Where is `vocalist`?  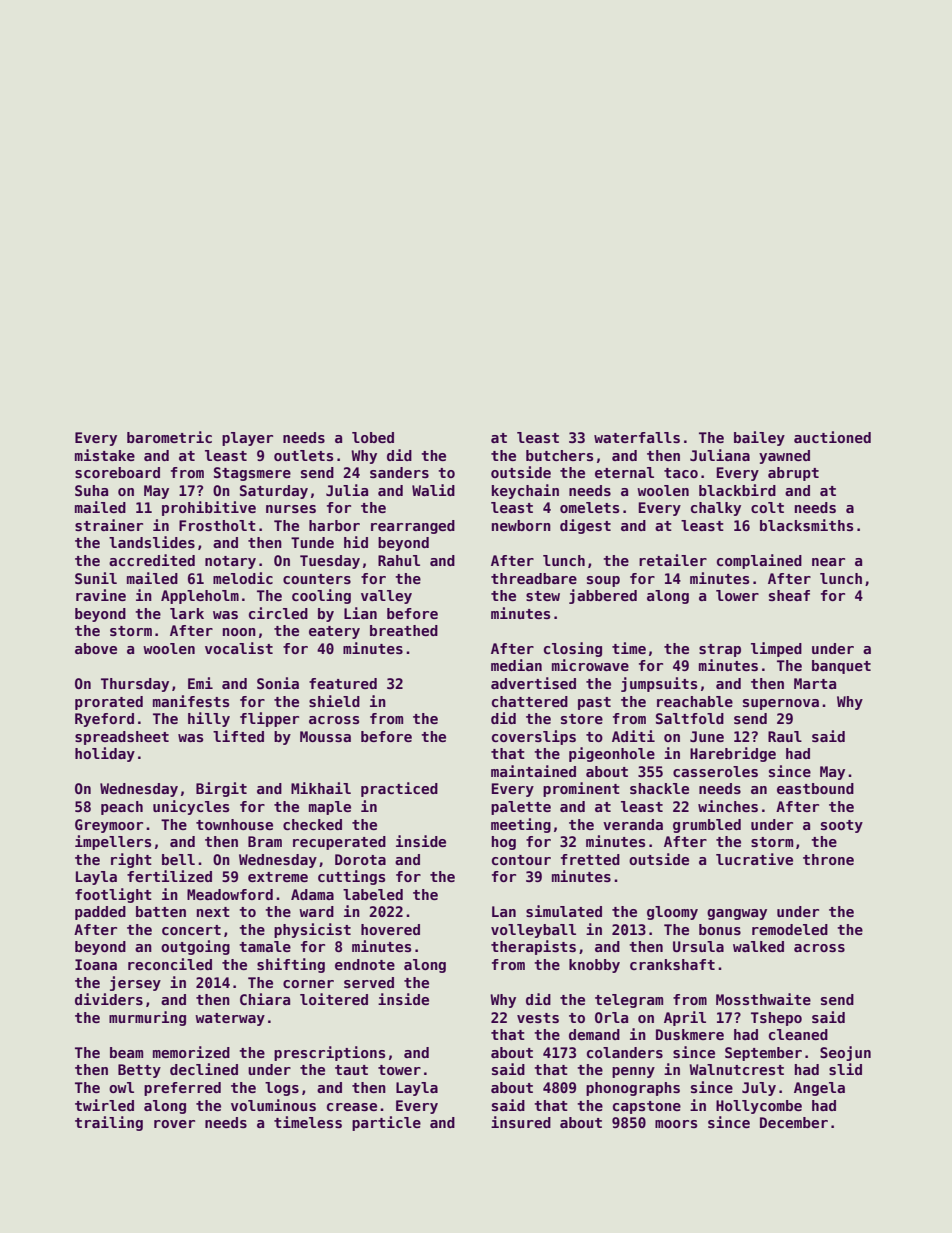
vocalist is located at coordinates (239, 648).
